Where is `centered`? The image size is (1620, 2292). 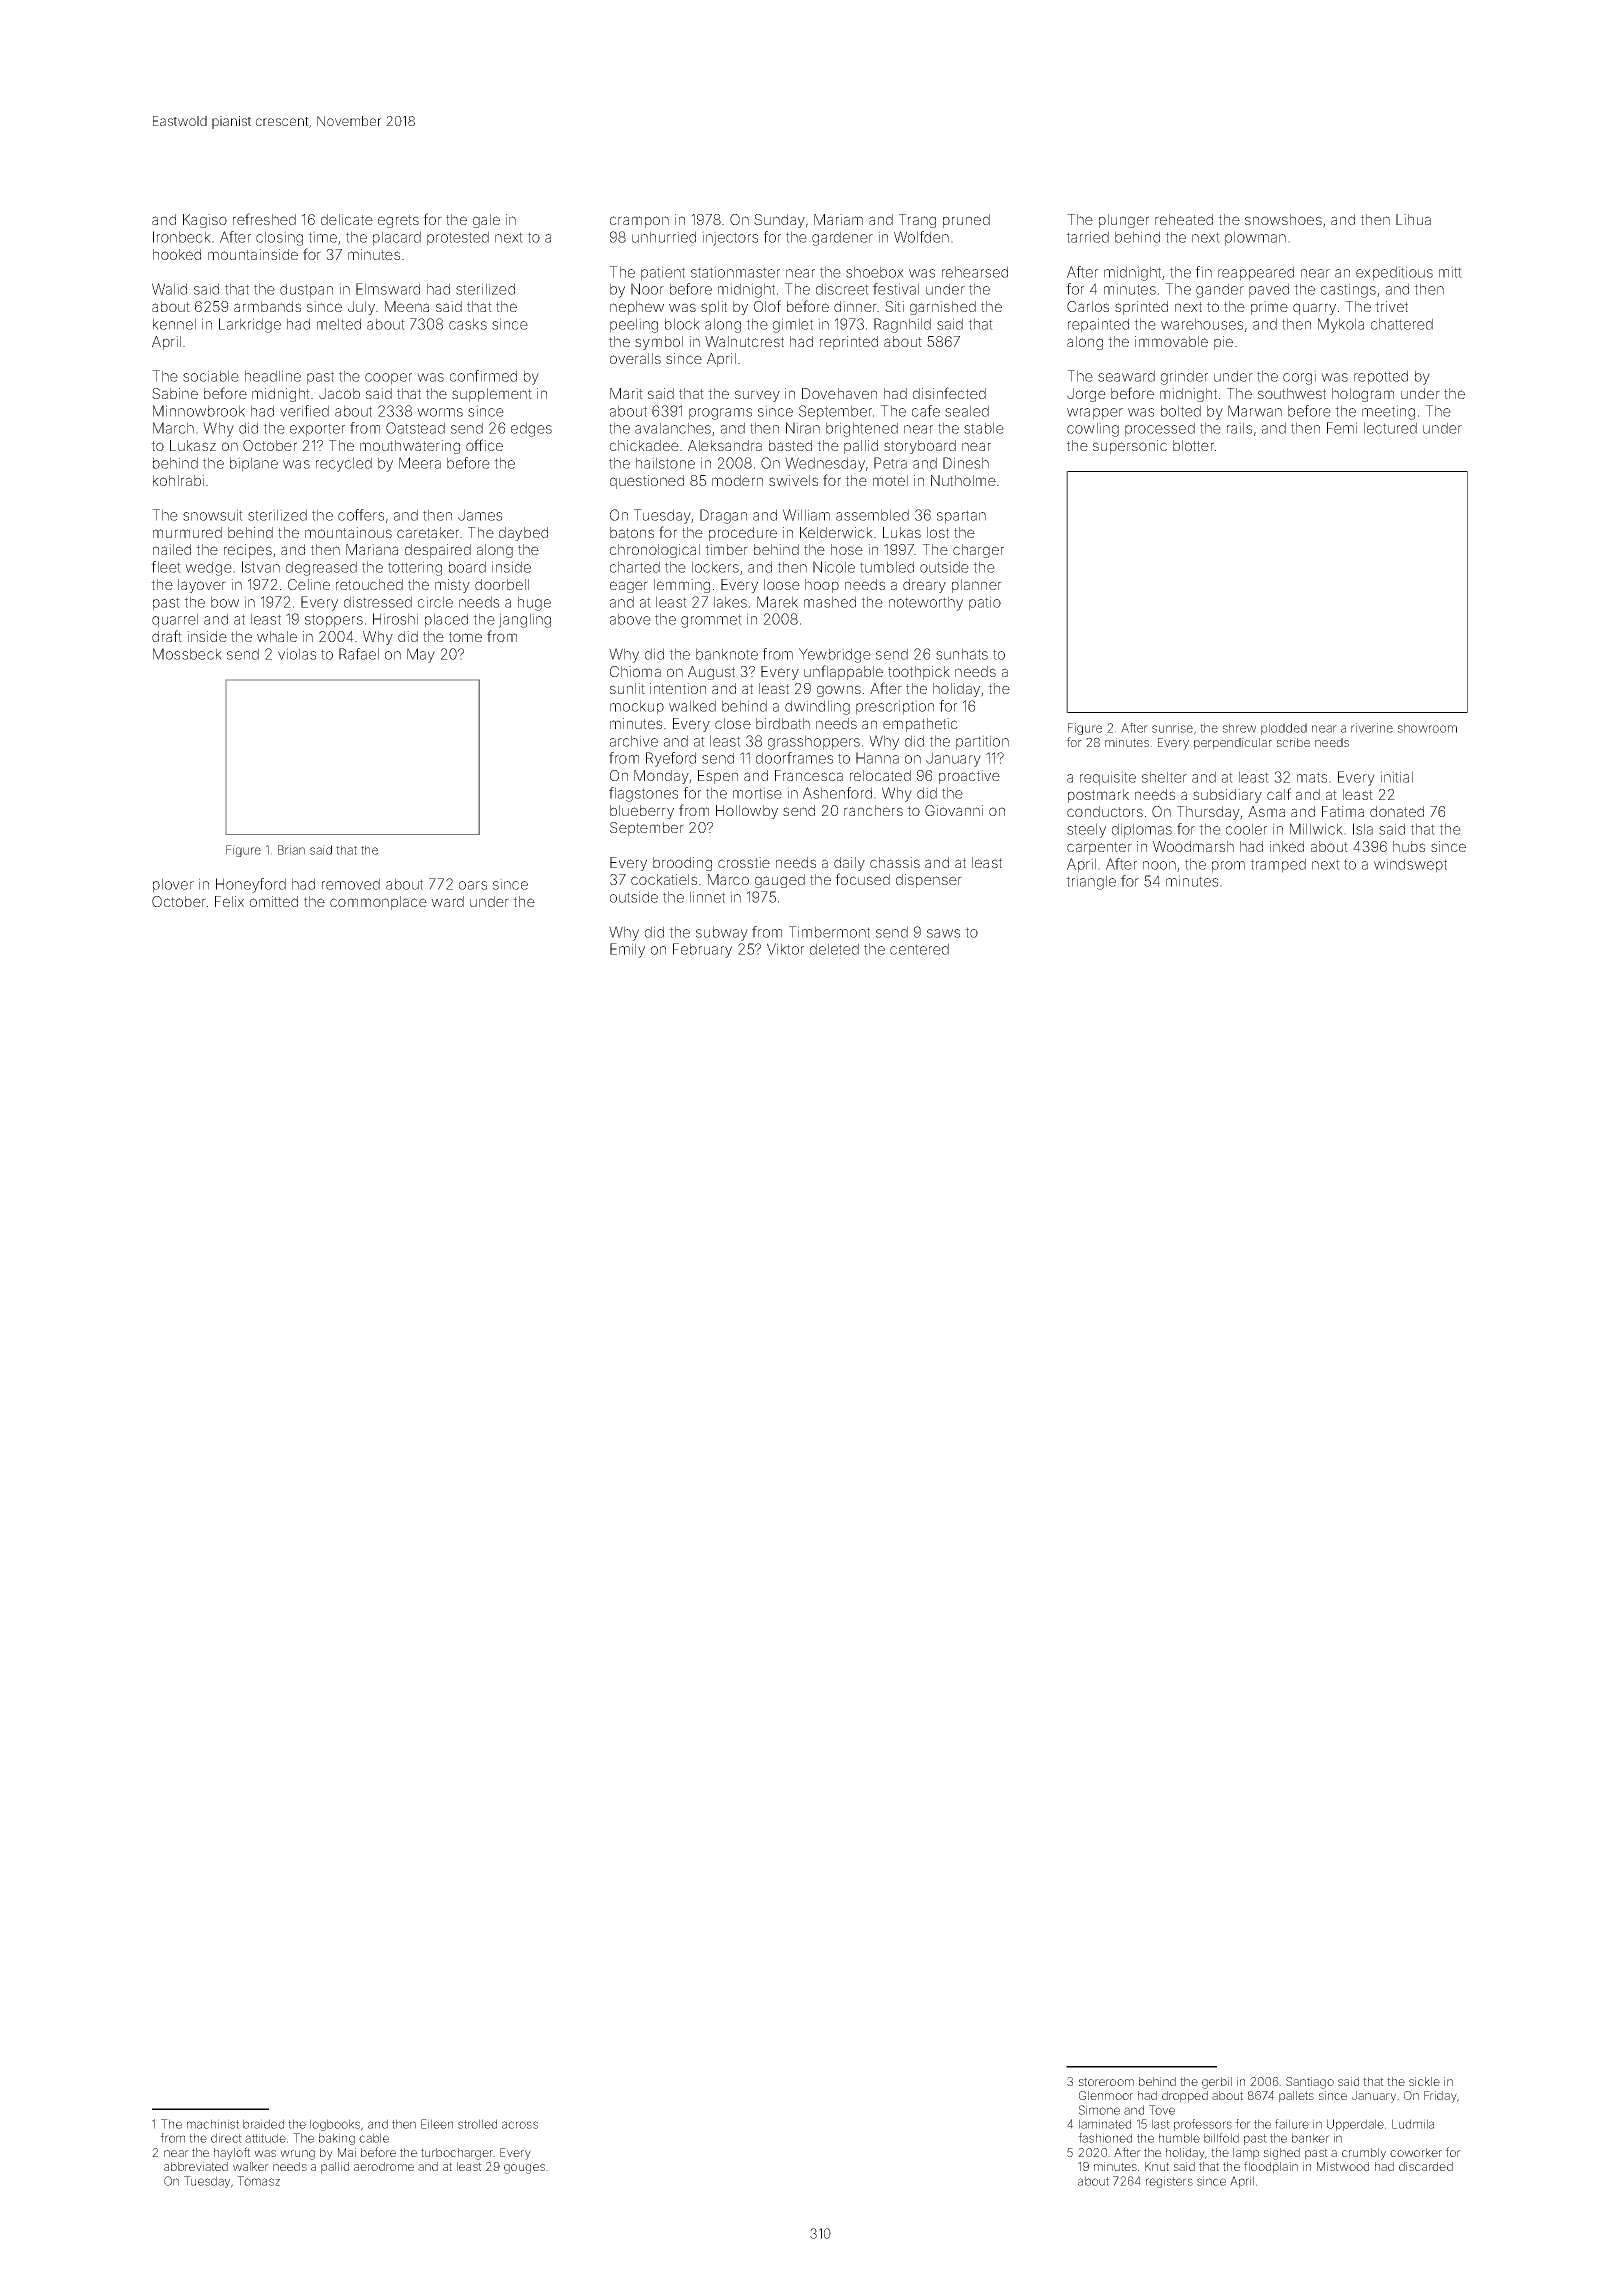
centered is located at coordinates (919, 949).
